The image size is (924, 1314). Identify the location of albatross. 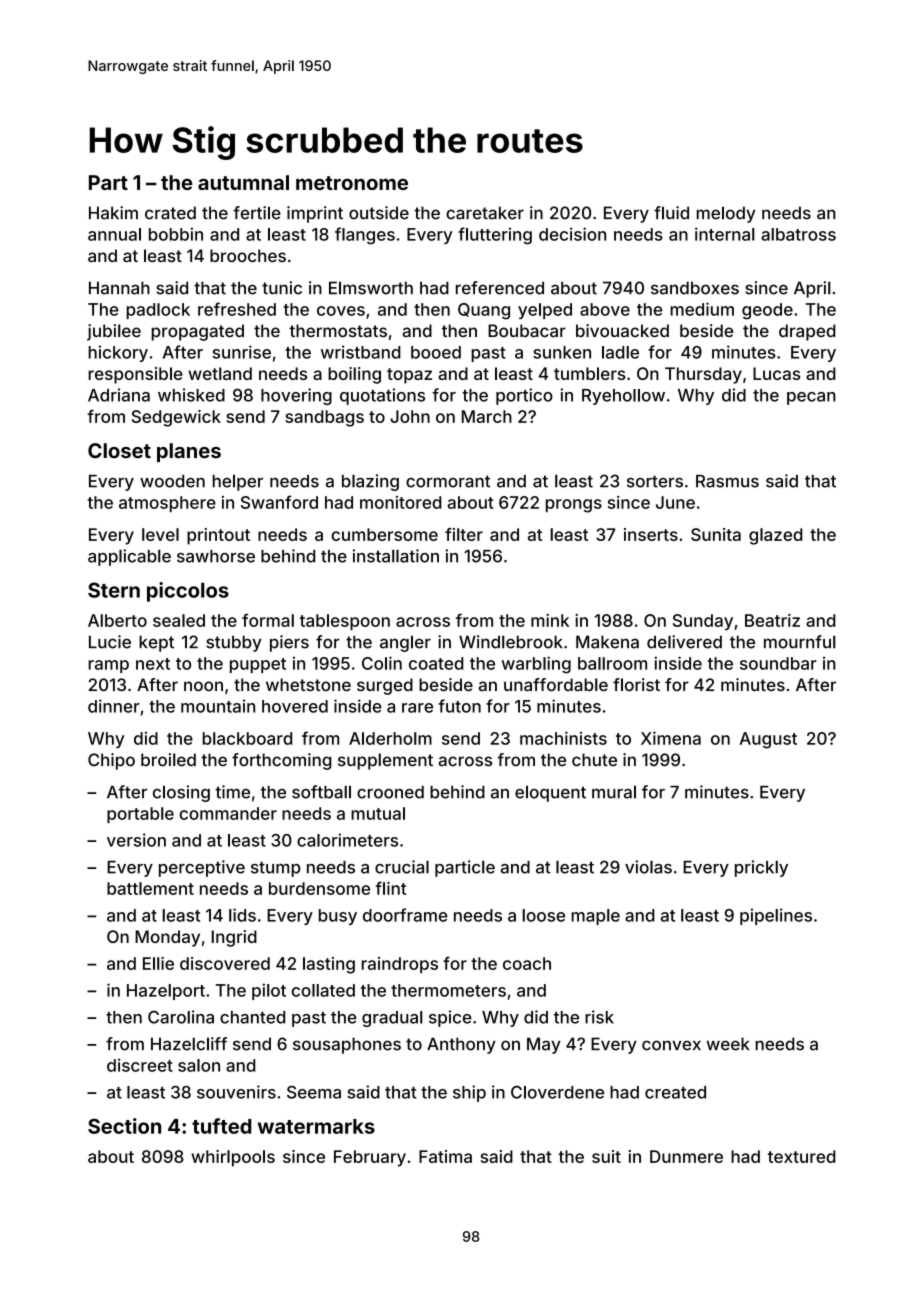
(798, 234).
